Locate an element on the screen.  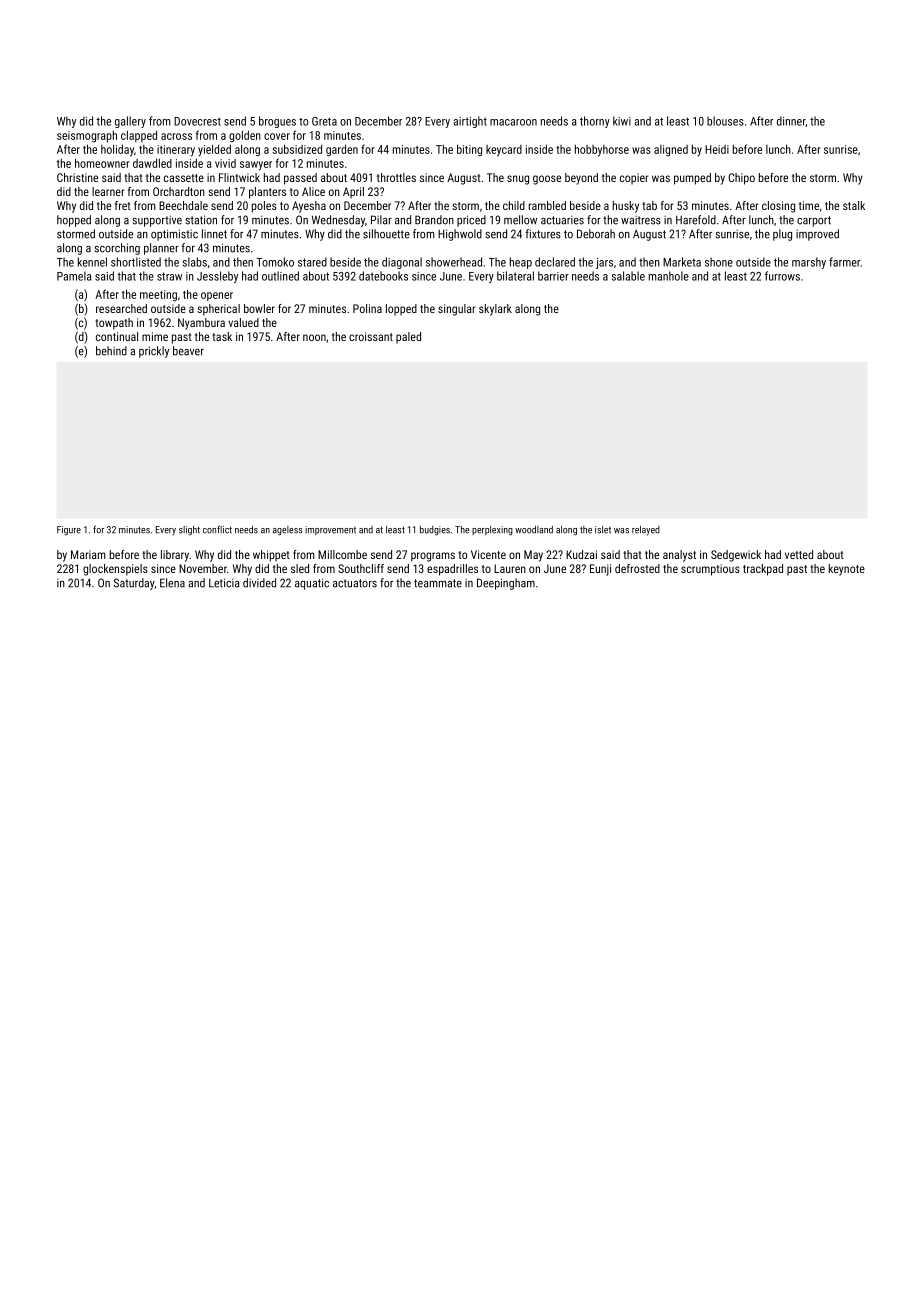
kennel is located at coordinates (92, 262).
